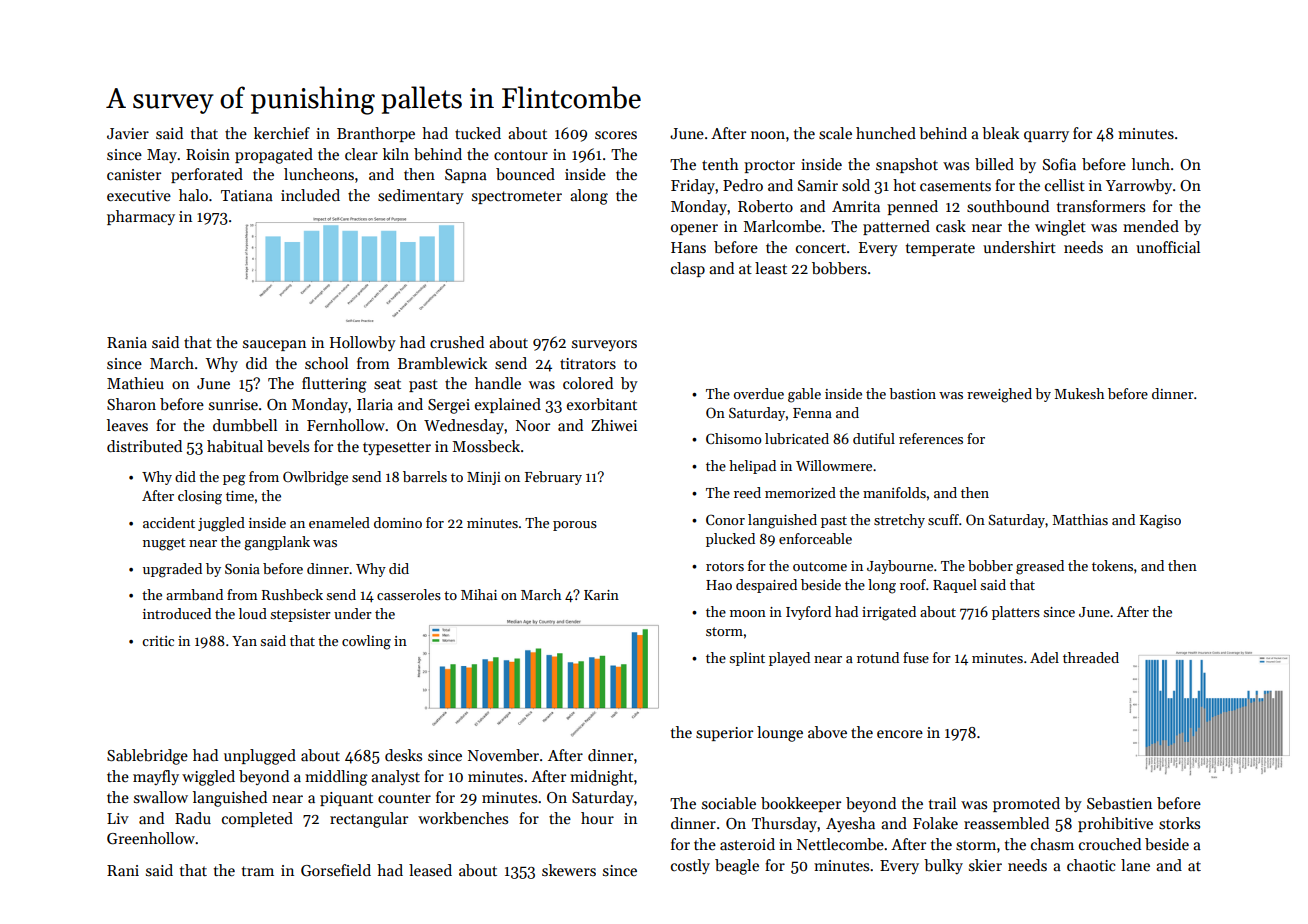  Describe the element at coordinates (449, 406) in the page. I see `Sergei` at that location.
